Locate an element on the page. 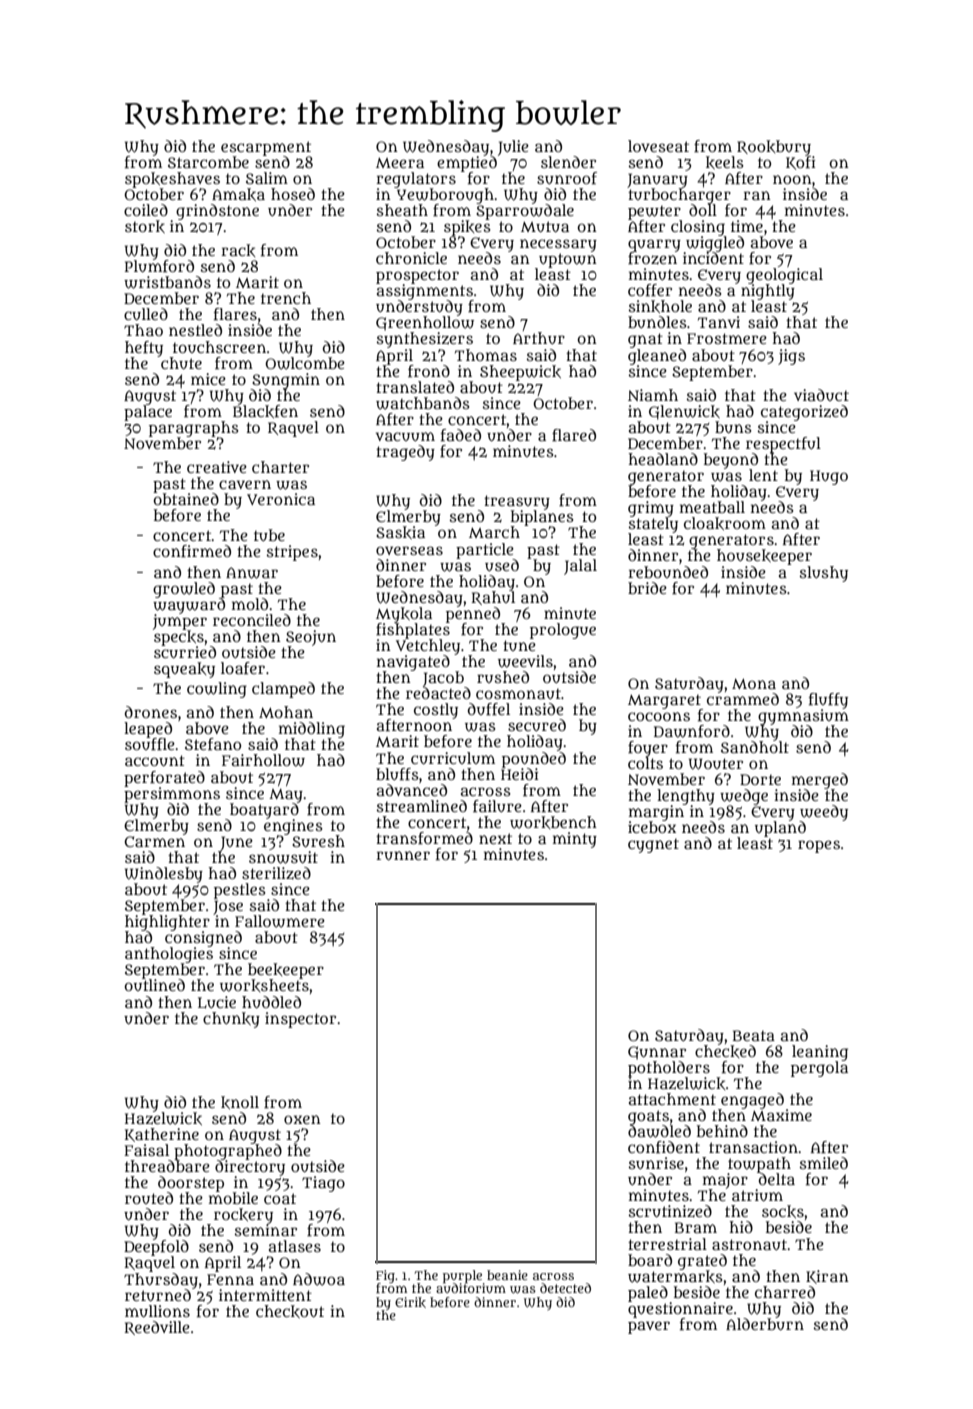 Image resolution: width=973 pixels, height=1409 pixels. Gunnar is located at coordinates (657, 1053).
